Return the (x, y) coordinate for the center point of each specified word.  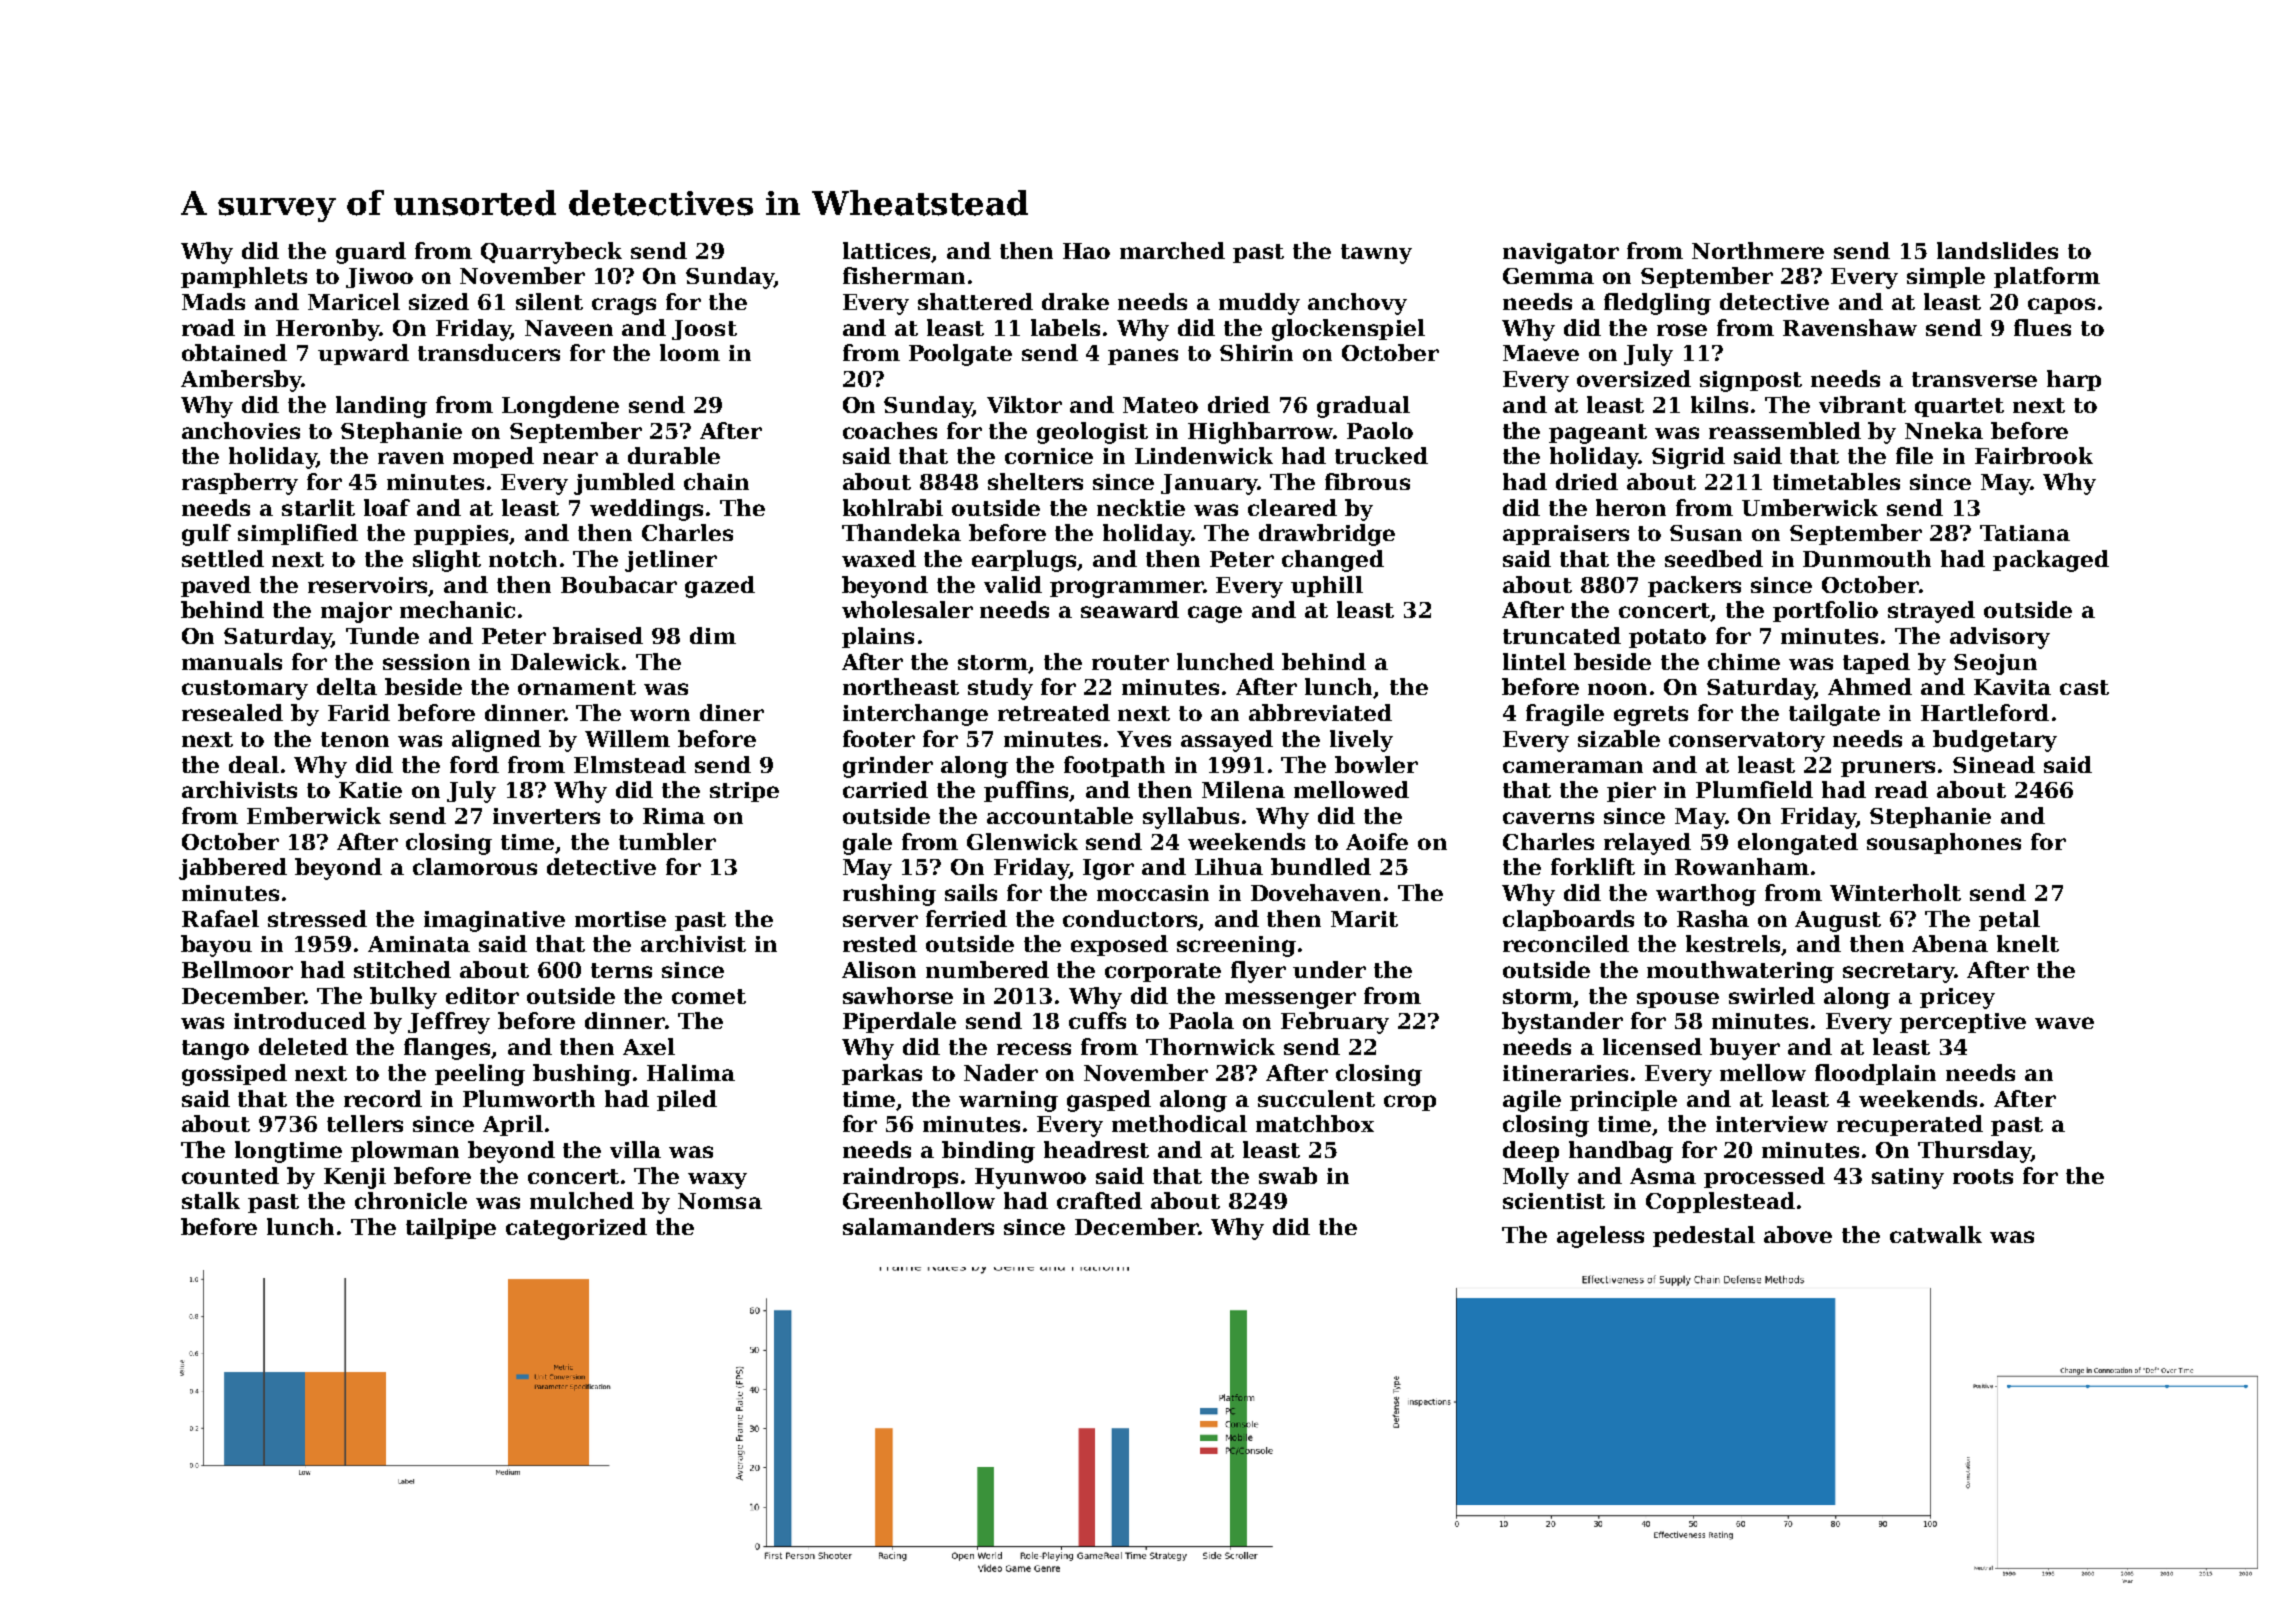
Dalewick (565, 661)
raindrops (900, 1177)
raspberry (240, 484)
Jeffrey (449, 1023)
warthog (1706, 895)
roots (1983, 1176)
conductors (1130, 918)
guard (371, 253)
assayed (1227, 741)
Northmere (1758, 250)
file (1914, 455)
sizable (1619, 738)
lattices (886, 250)
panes (1143, 357)
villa (635, 1149)
